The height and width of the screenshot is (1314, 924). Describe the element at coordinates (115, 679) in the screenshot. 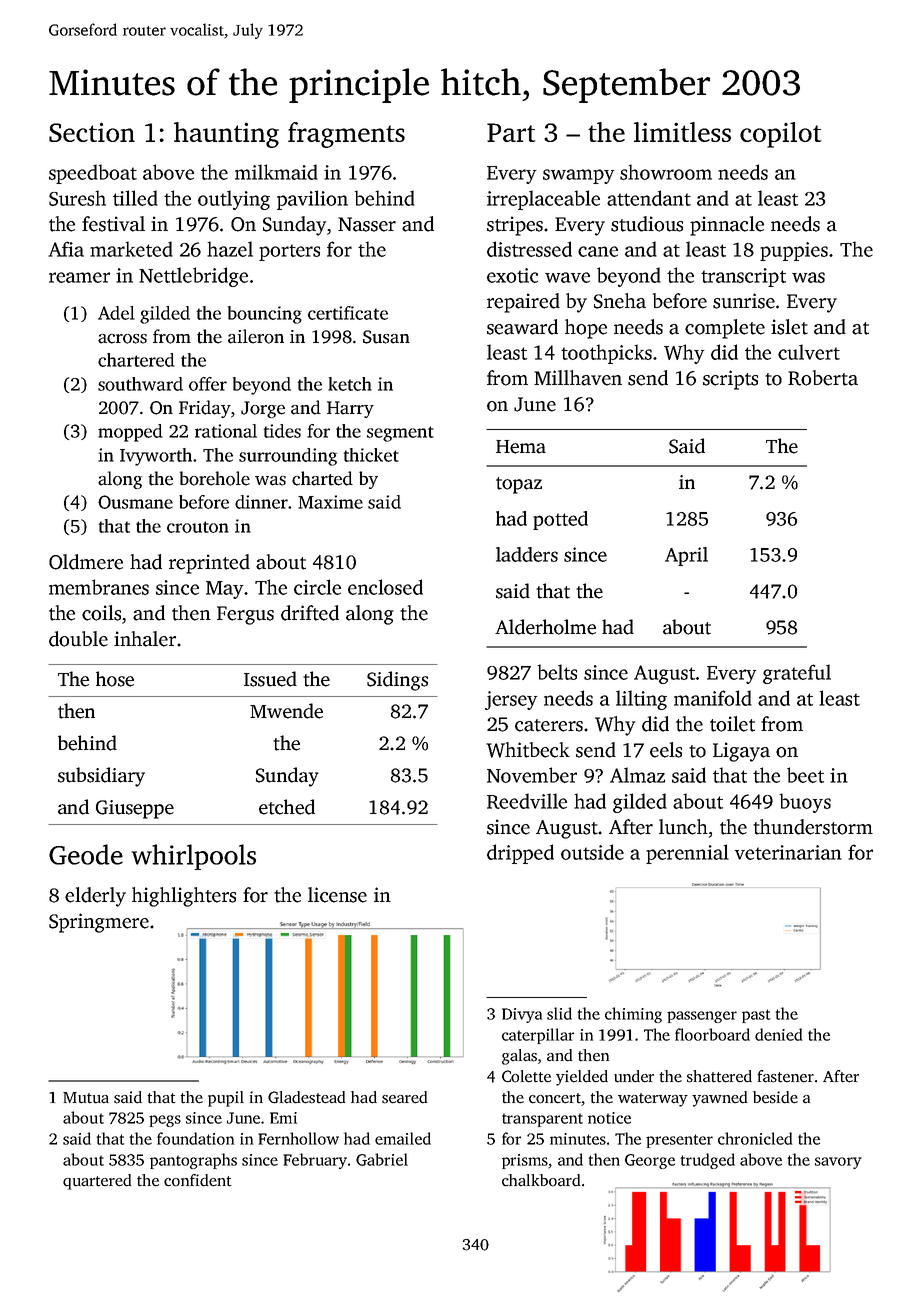

I see `hose` at that location.
